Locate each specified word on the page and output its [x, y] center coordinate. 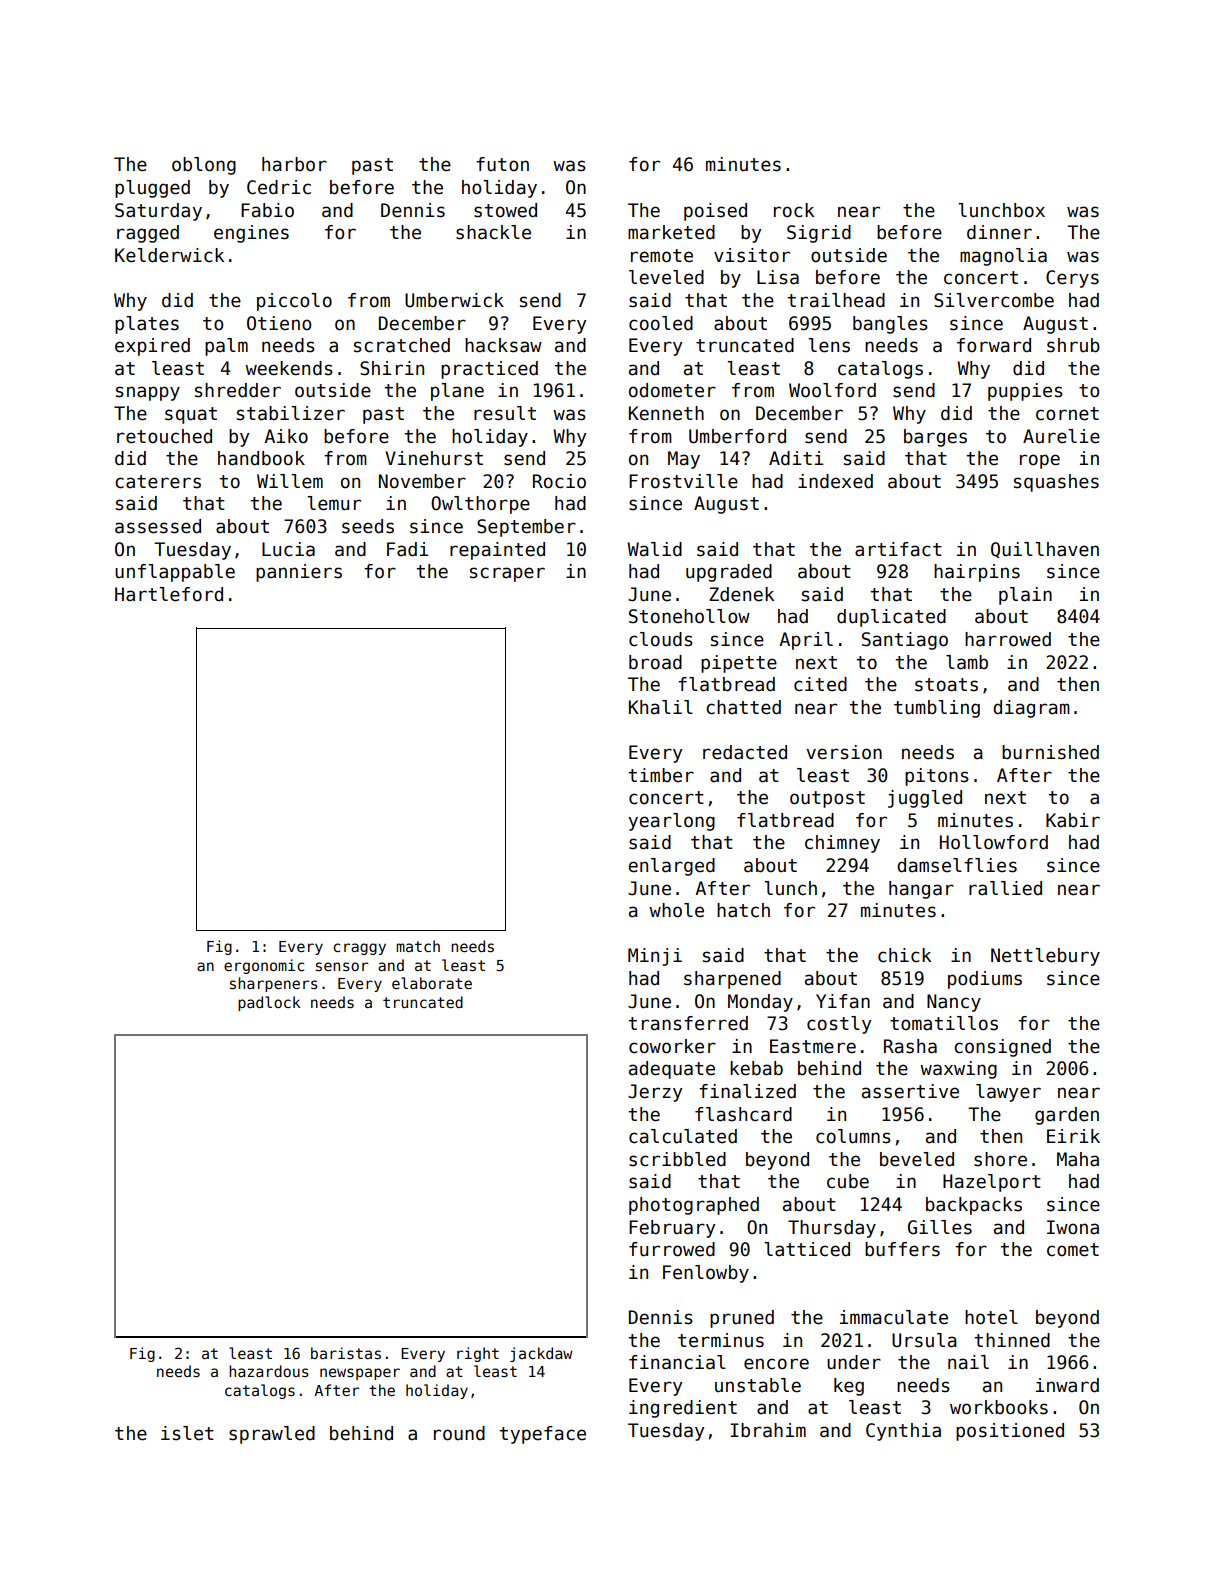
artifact [898, 549]
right [478, 1354]
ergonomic [264, 966]
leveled [666, 277]
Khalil [661, 707]
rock [794, 210]
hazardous [269, 1371]
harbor [294, 164]
